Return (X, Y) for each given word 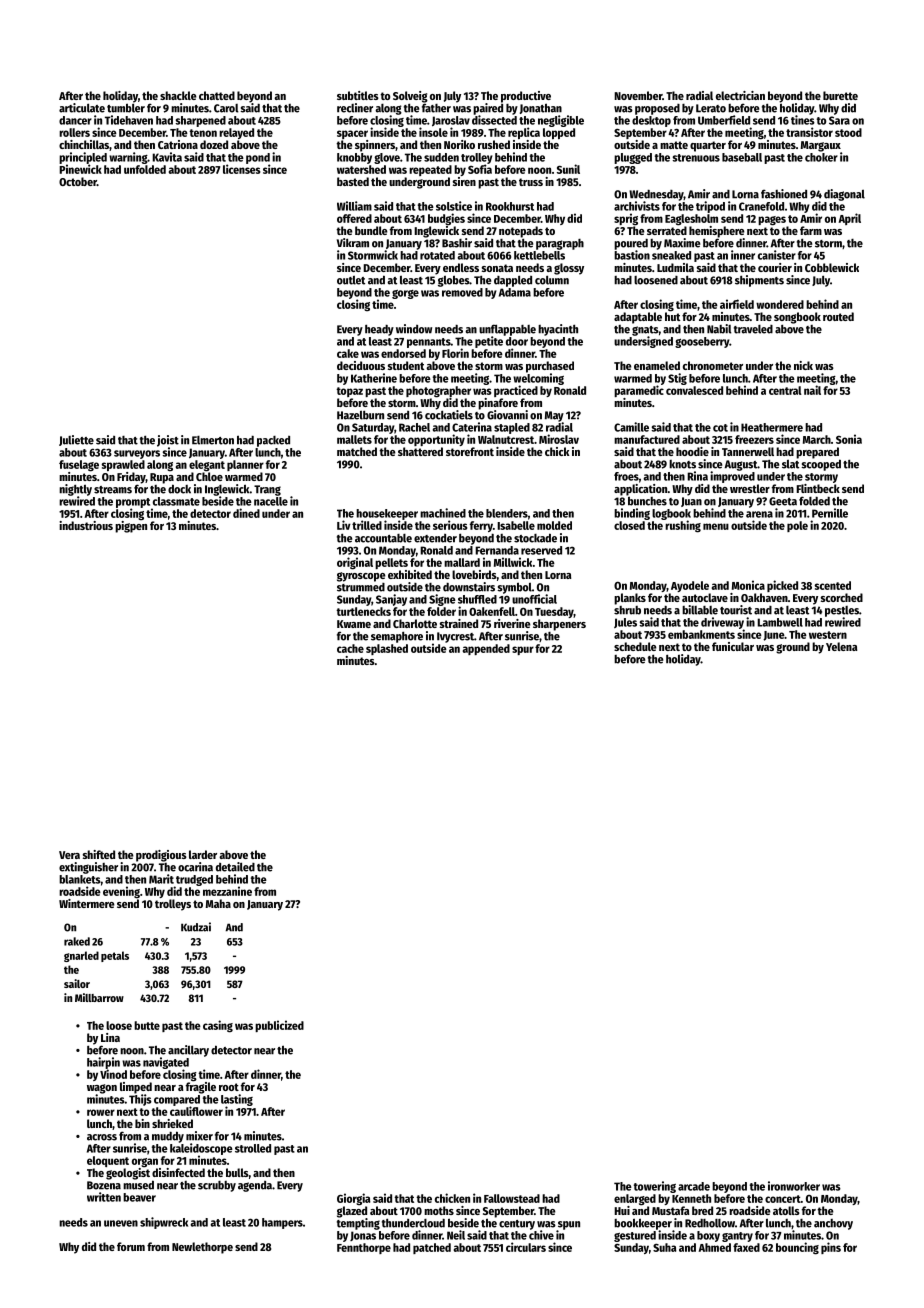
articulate (82, 108)
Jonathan (541, 108)
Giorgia (353, 1199)
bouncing (797, 1248)
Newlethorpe (202, 1248)
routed (838, 316)
